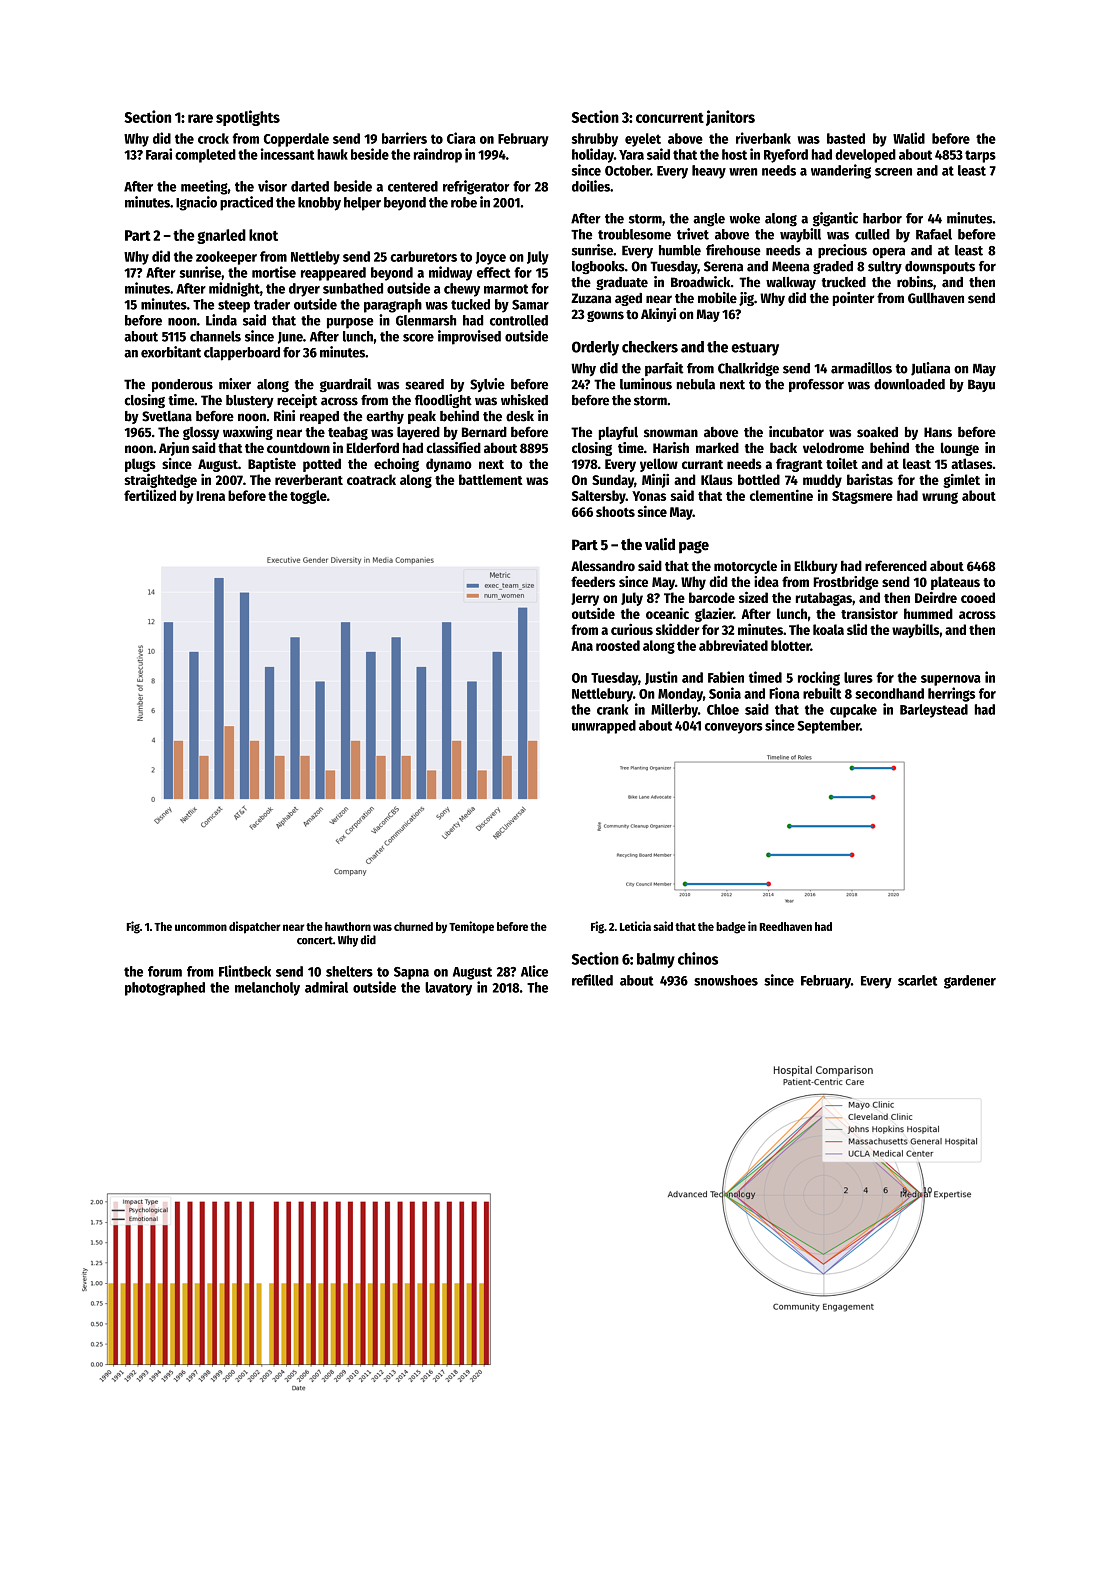  Describe the element at coordinates (940, 498) in the screenshot. I see `wrung` at that location.
